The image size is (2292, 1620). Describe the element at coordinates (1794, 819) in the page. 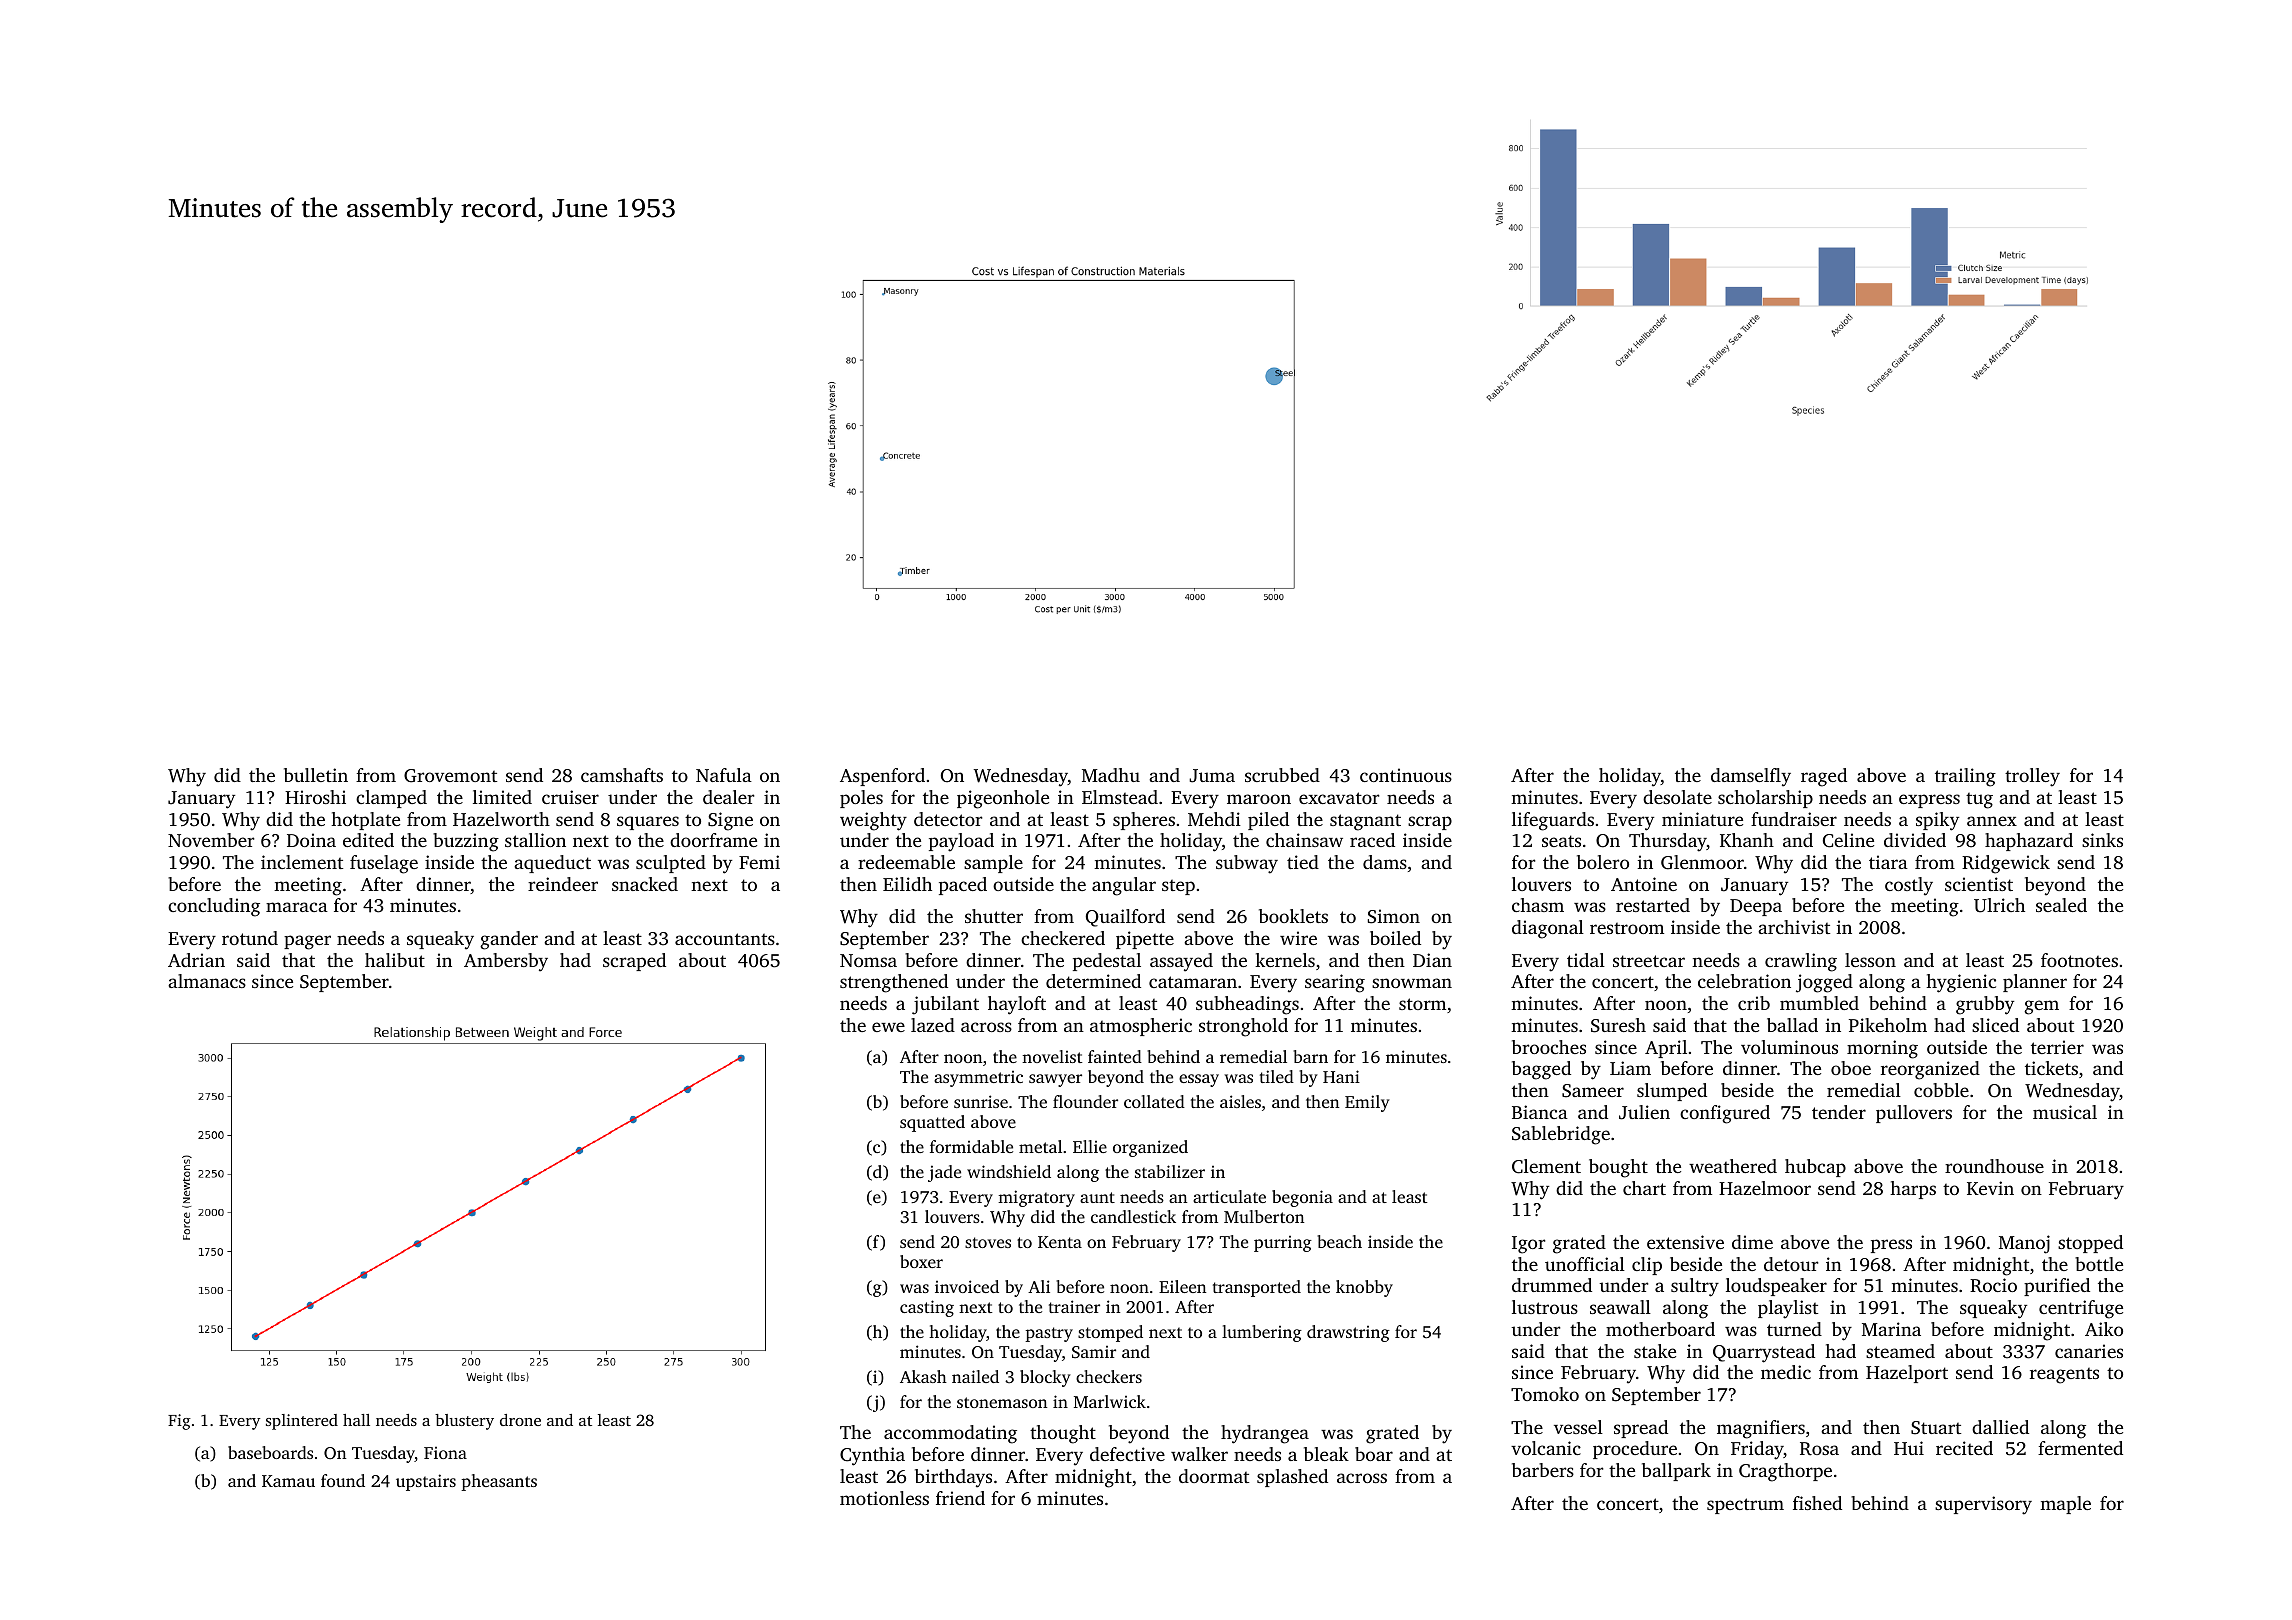

I see `fundraiser` at that location.
